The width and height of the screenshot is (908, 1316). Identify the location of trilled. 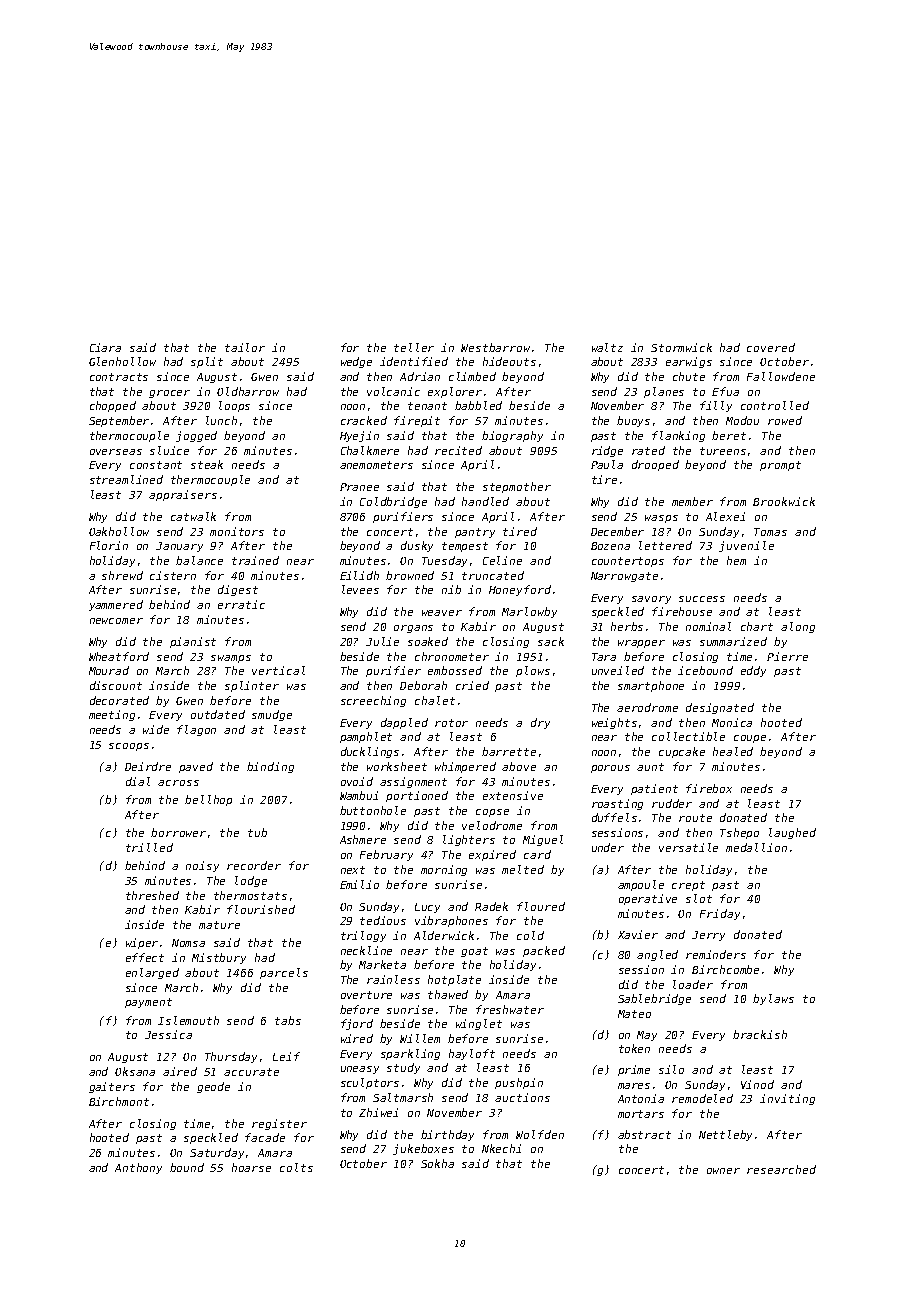
(149, 847).
